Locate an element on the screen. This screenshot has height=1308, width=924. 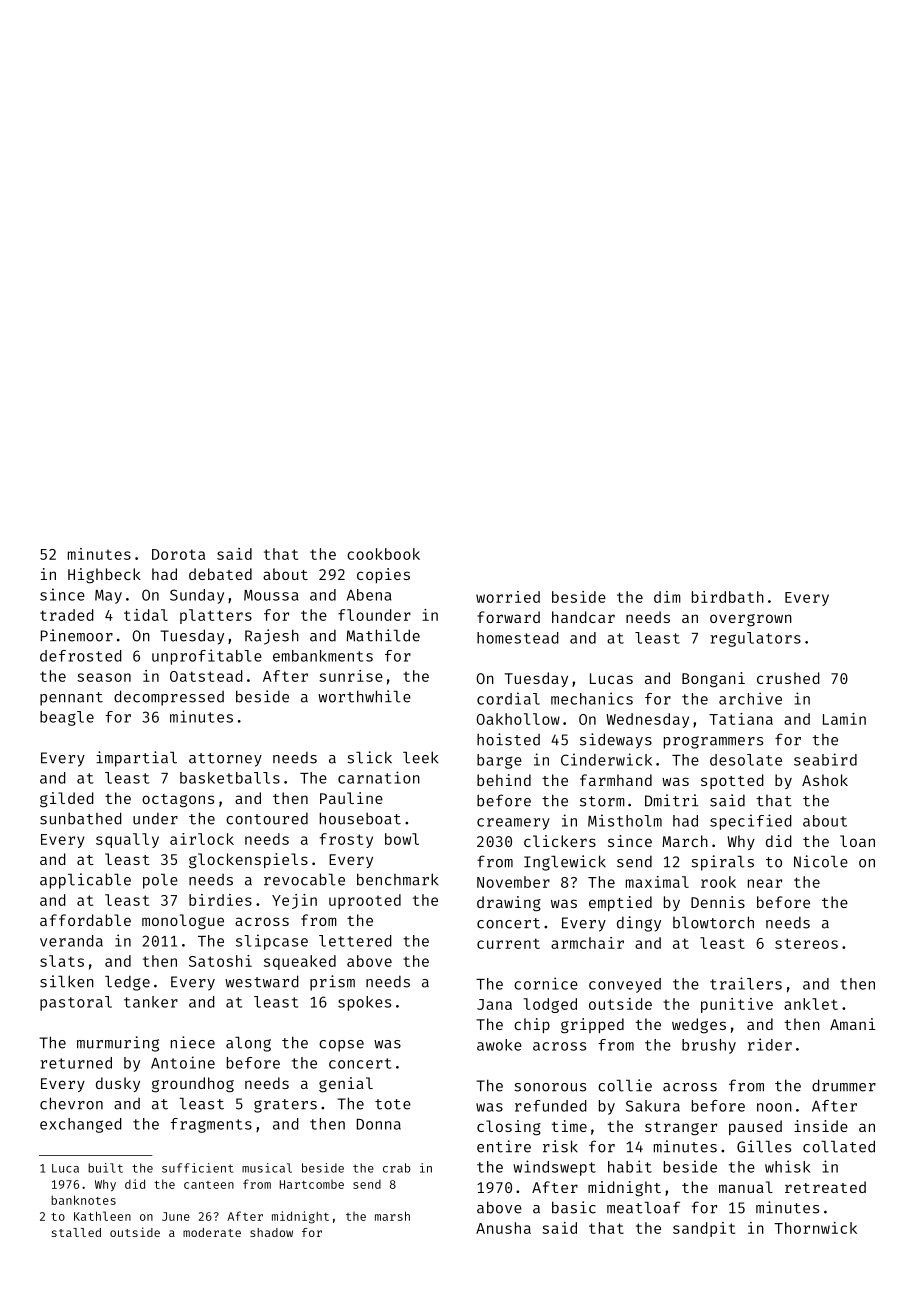
Sakura is located at coordinates (653, 1106).
